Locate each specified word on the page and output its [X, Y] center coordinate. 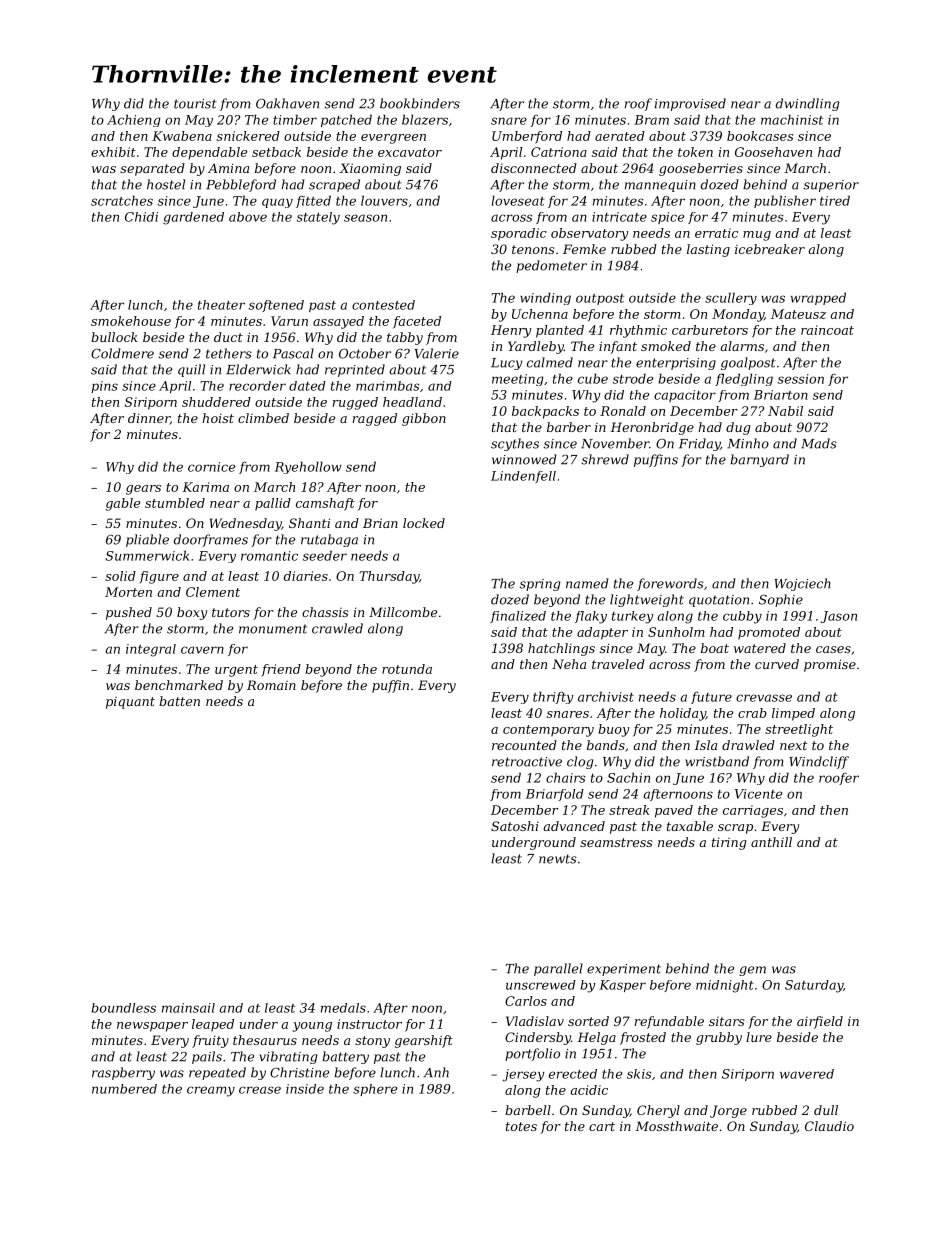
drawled [748, 745]
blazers [425, 119]
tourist [195, 104]
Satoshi [515, 826]
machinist [792, 119]
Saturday [814, 986]
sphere [375, 1090]
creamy [211, 1091]
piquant [130, 703]
